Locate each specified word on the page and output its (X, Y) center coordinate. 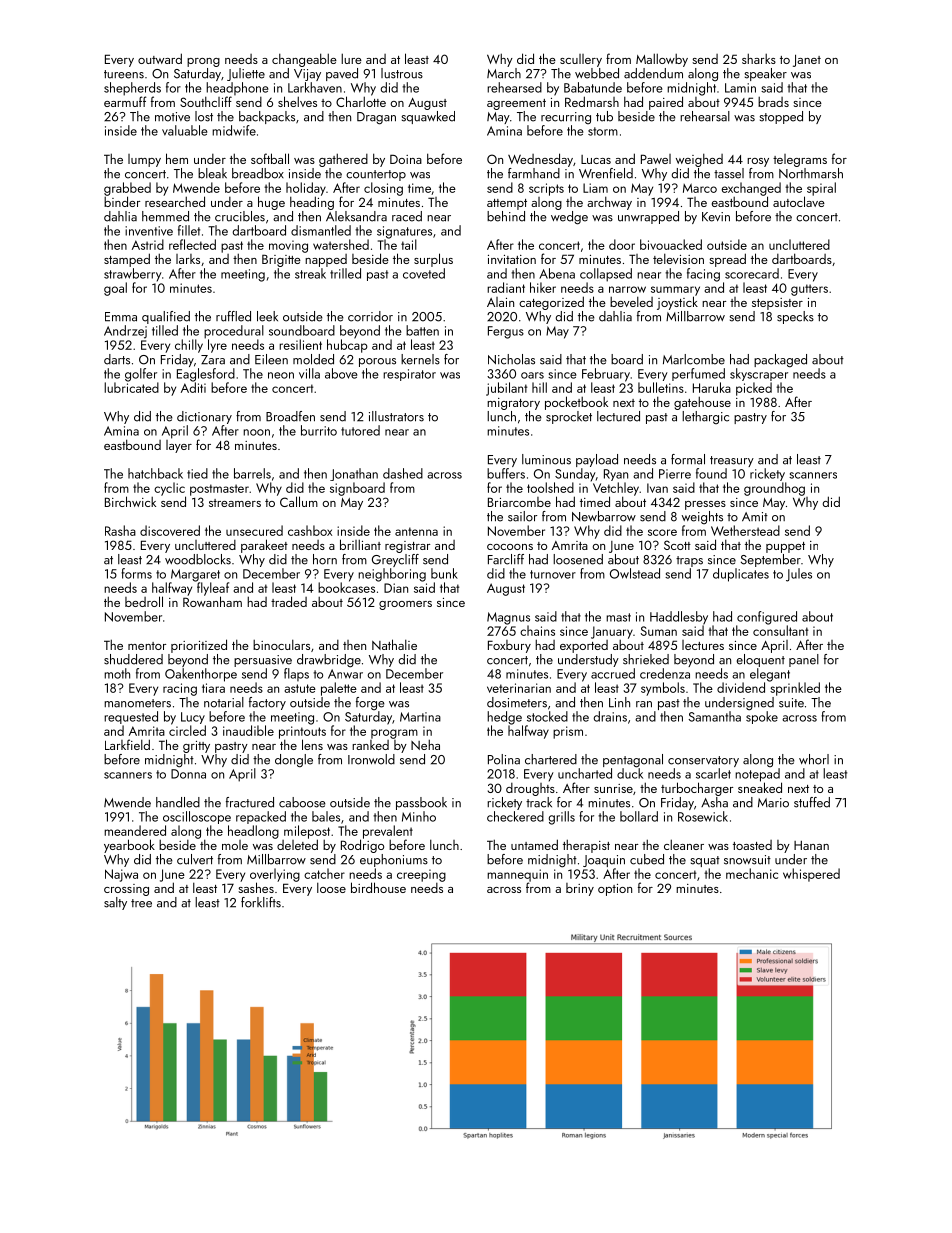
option (615, 890)
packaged (780, 361)
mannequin (517, 875)
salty (115, 903)
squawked (428, 117)
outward (160, 58)
